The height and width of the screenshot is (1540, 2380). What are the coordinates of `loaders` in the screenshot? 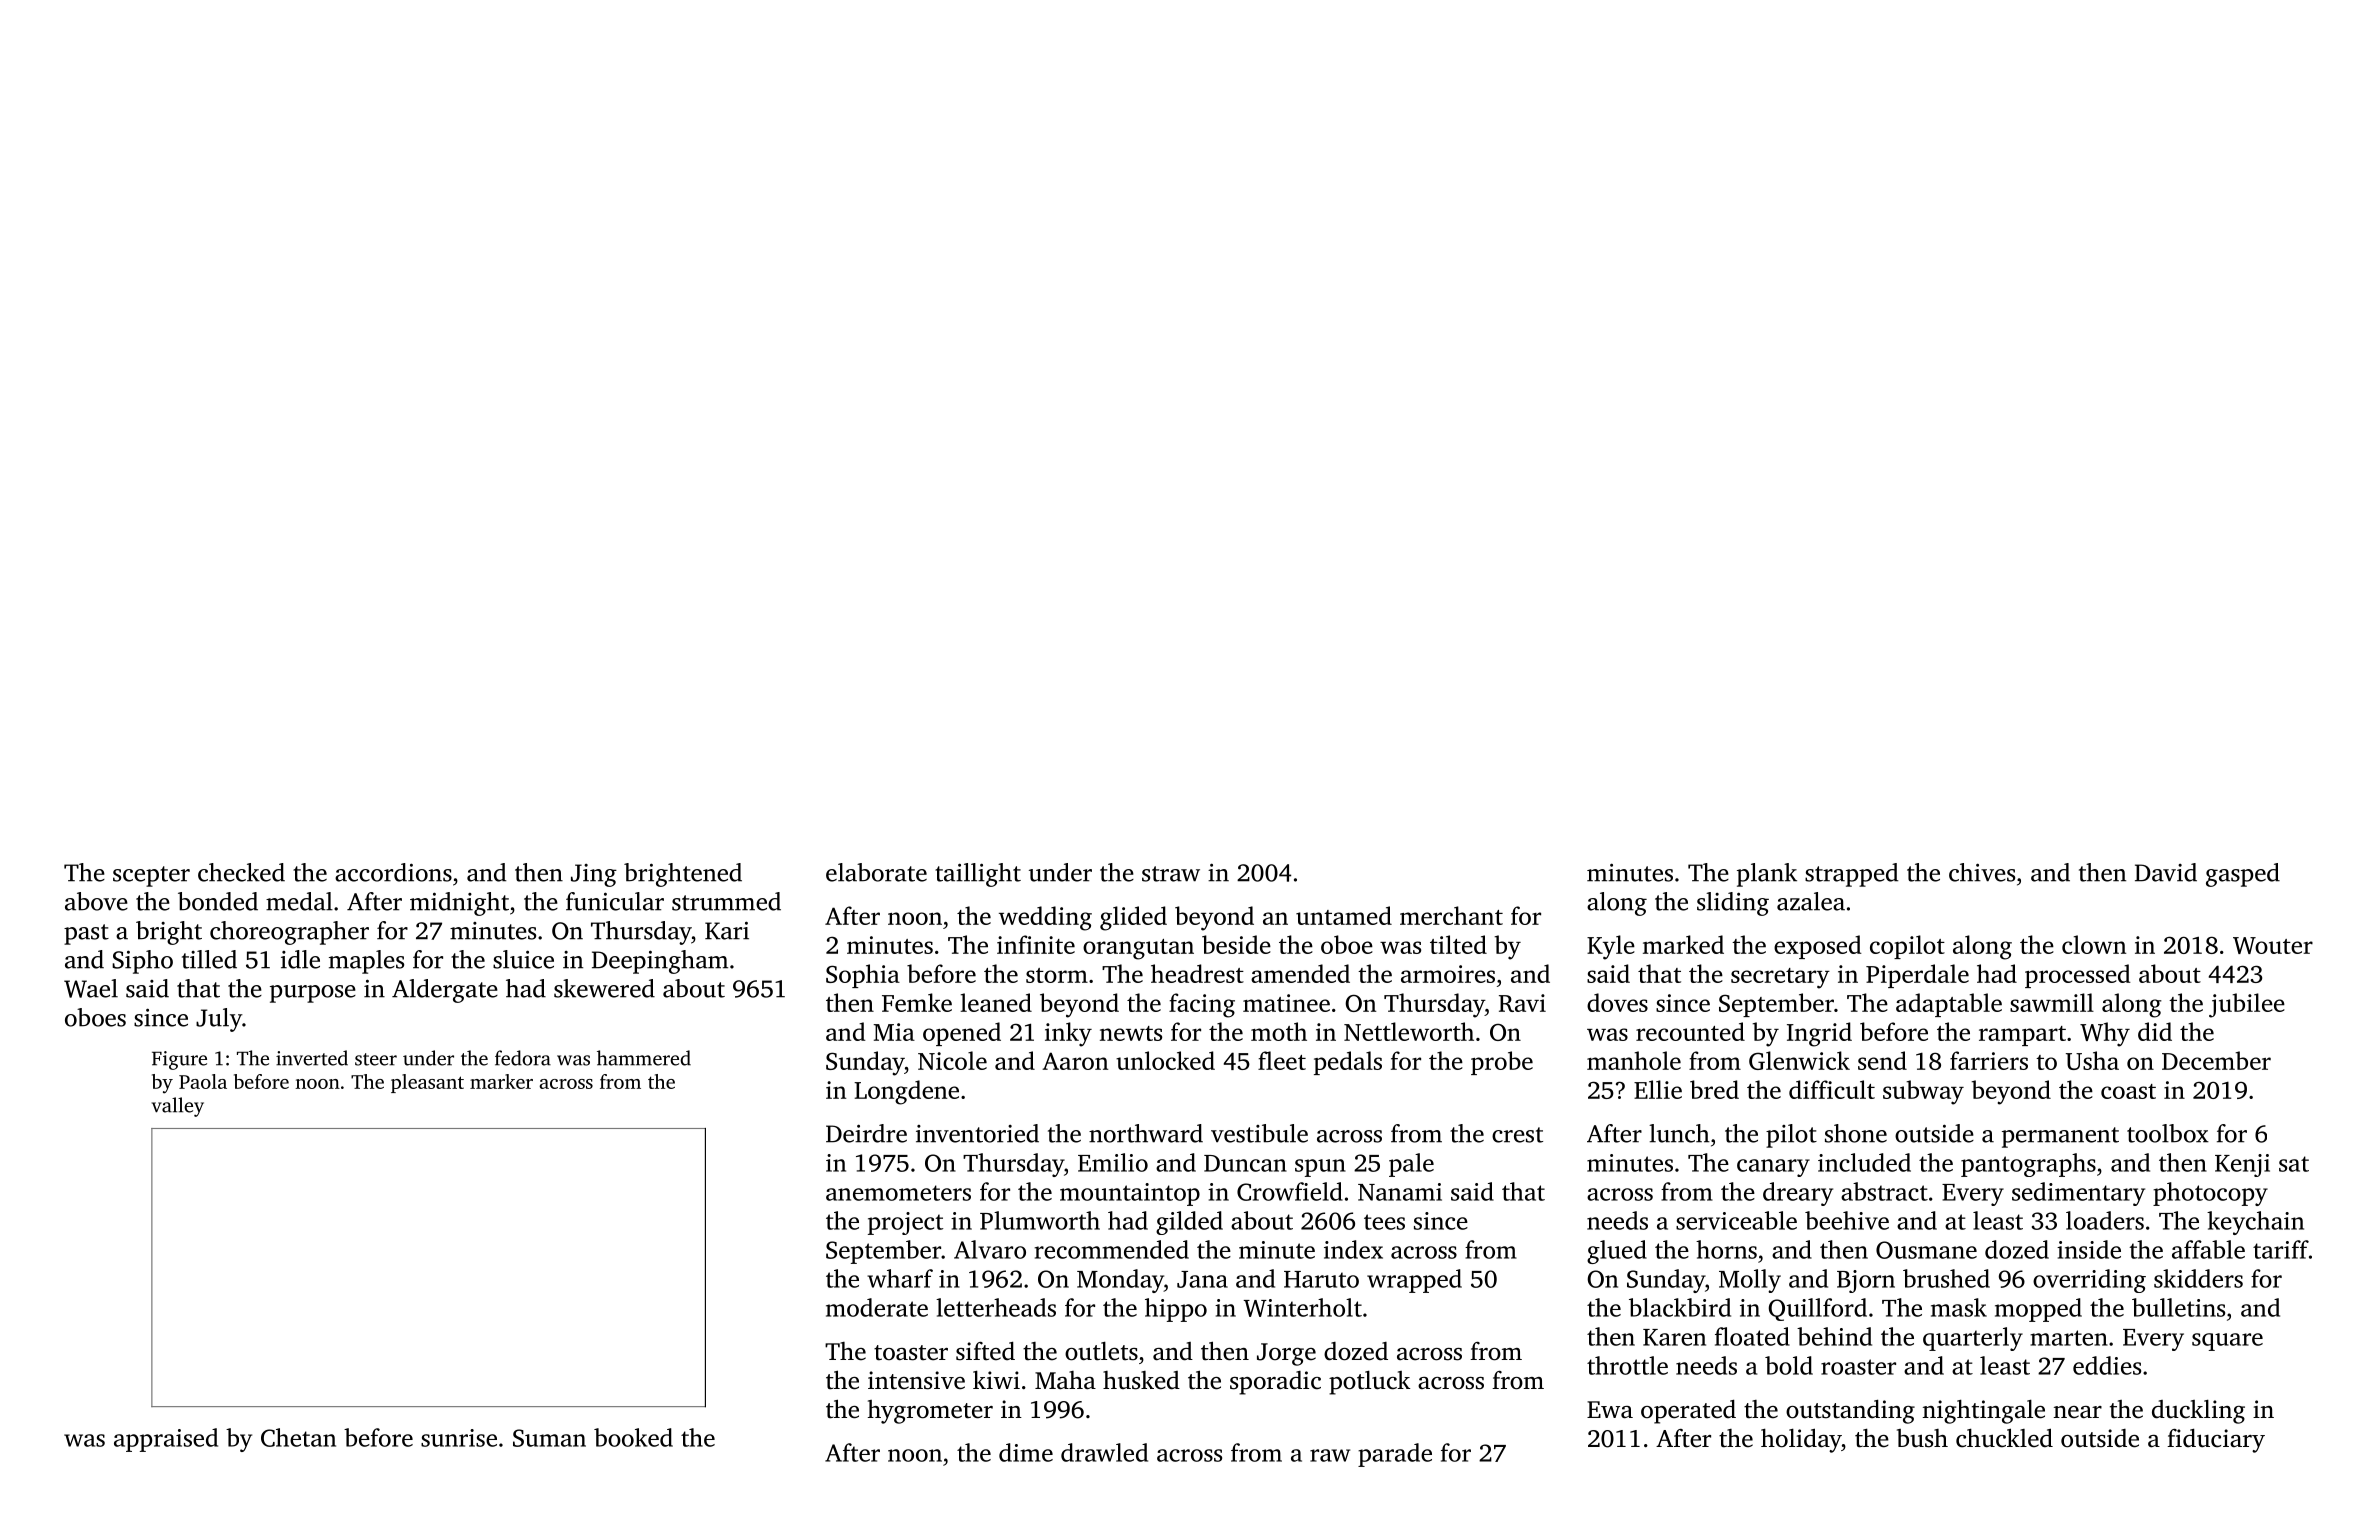 It's located at (2105, 1220).
